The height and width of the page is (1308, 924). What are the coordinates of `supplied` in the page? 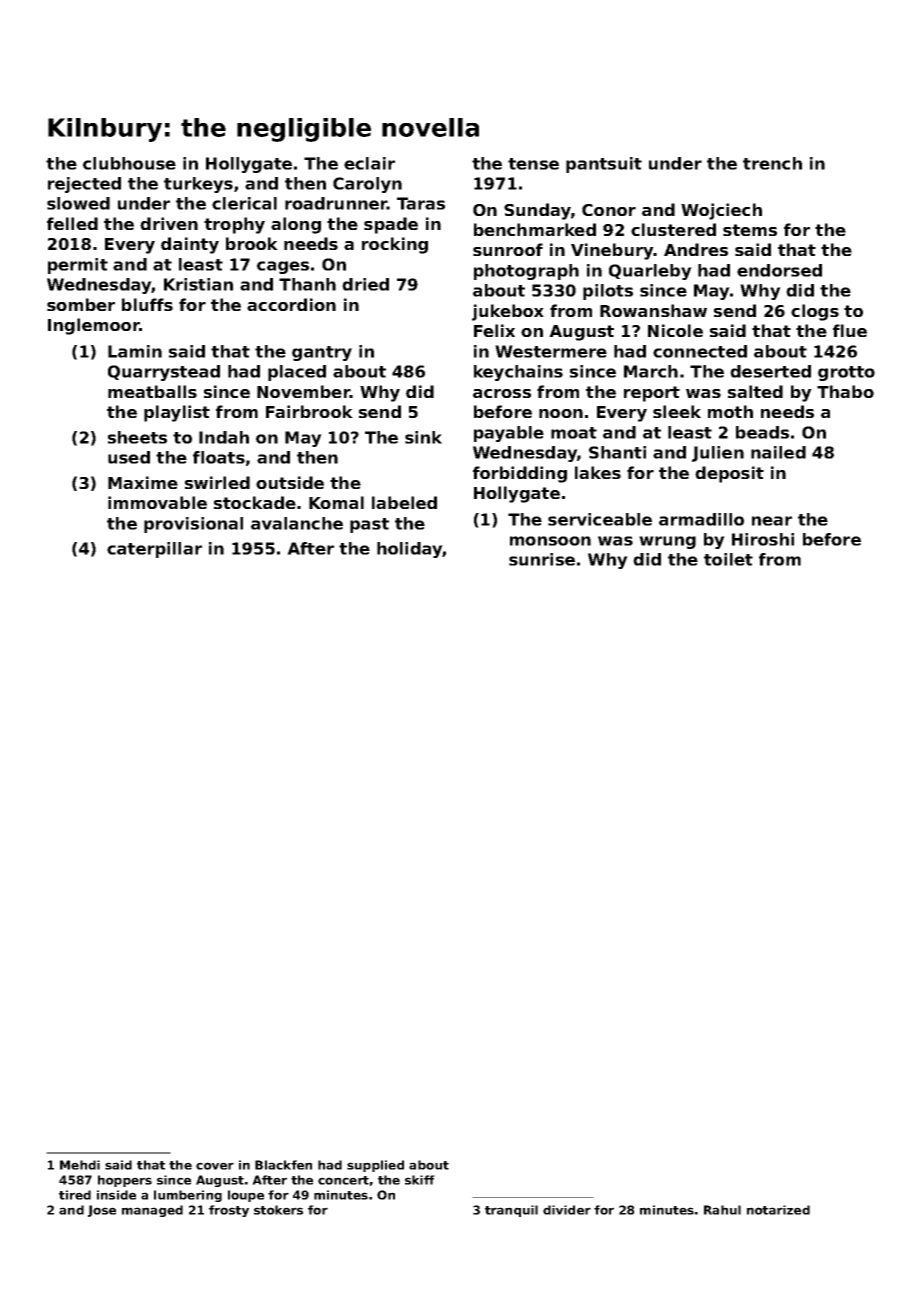 It's located at (375, 1166).
